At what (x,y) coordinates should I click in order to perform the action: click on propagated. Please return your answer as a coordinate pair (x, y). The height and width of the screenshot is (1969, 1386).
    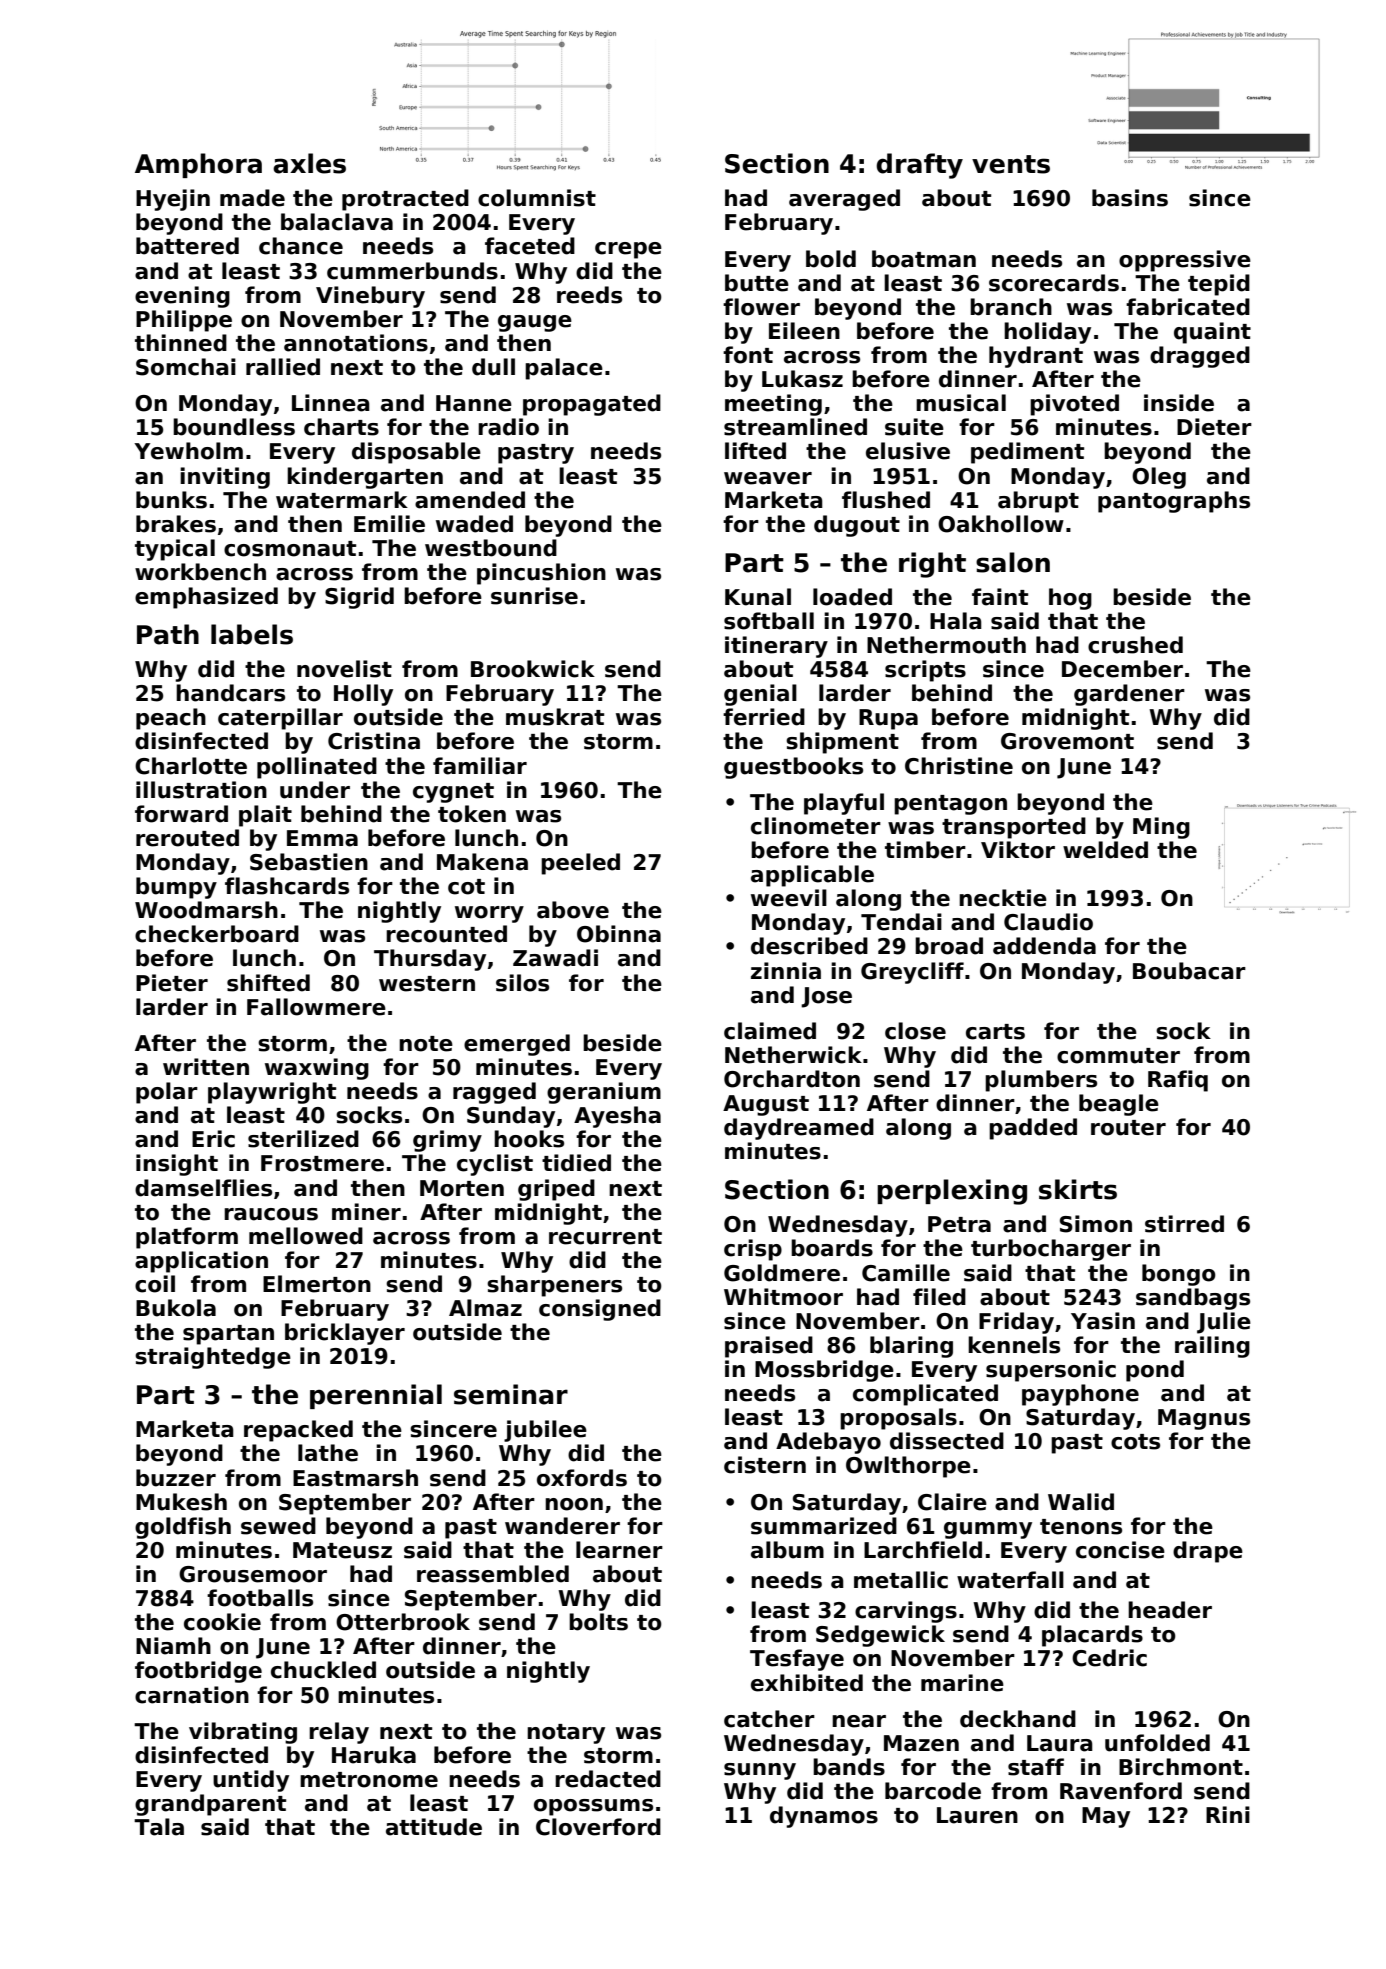
    Looking at the image, I should click on (592, 405).
